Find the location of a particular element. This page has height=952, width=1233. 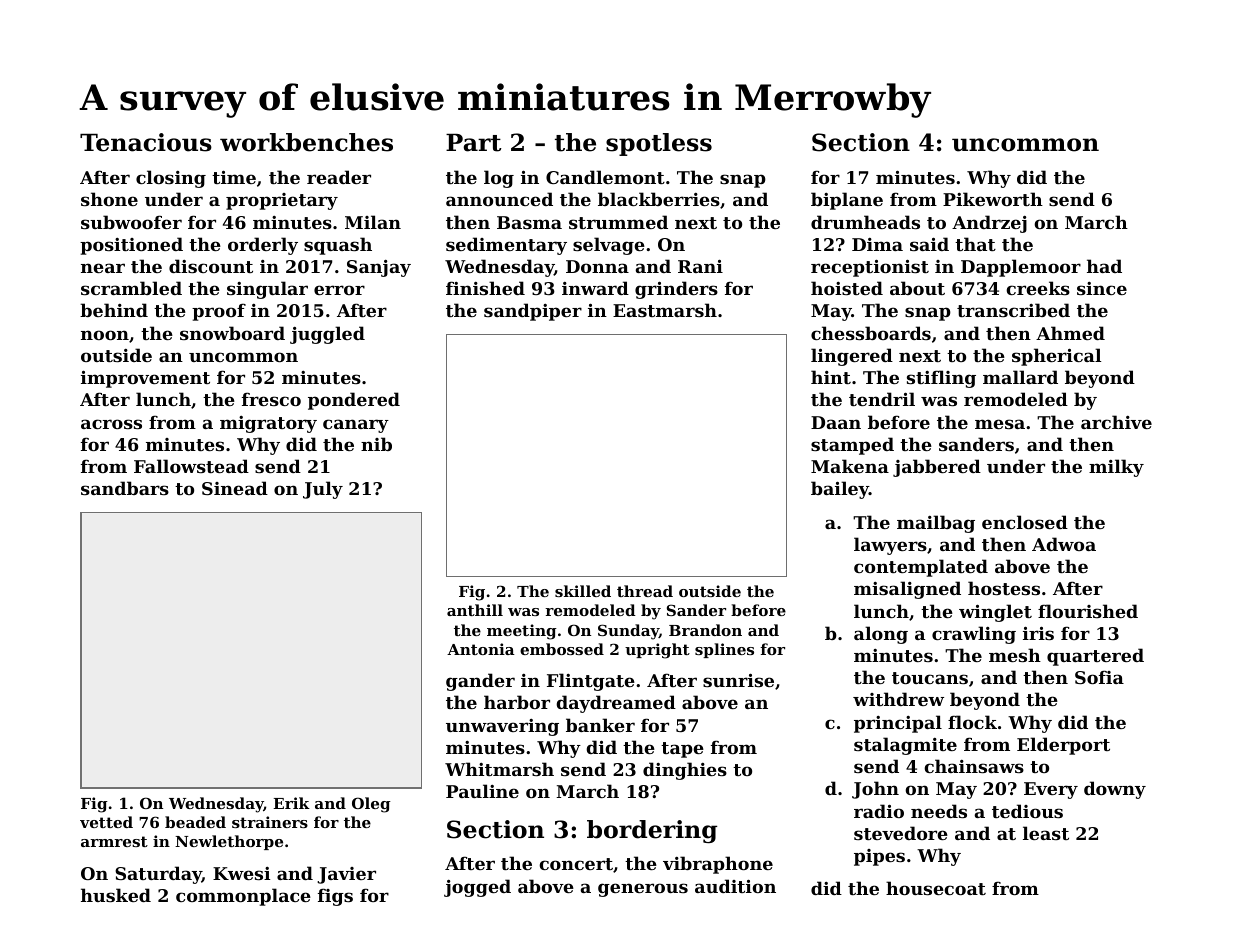

commonplace is located at coordinates (243, 897).
